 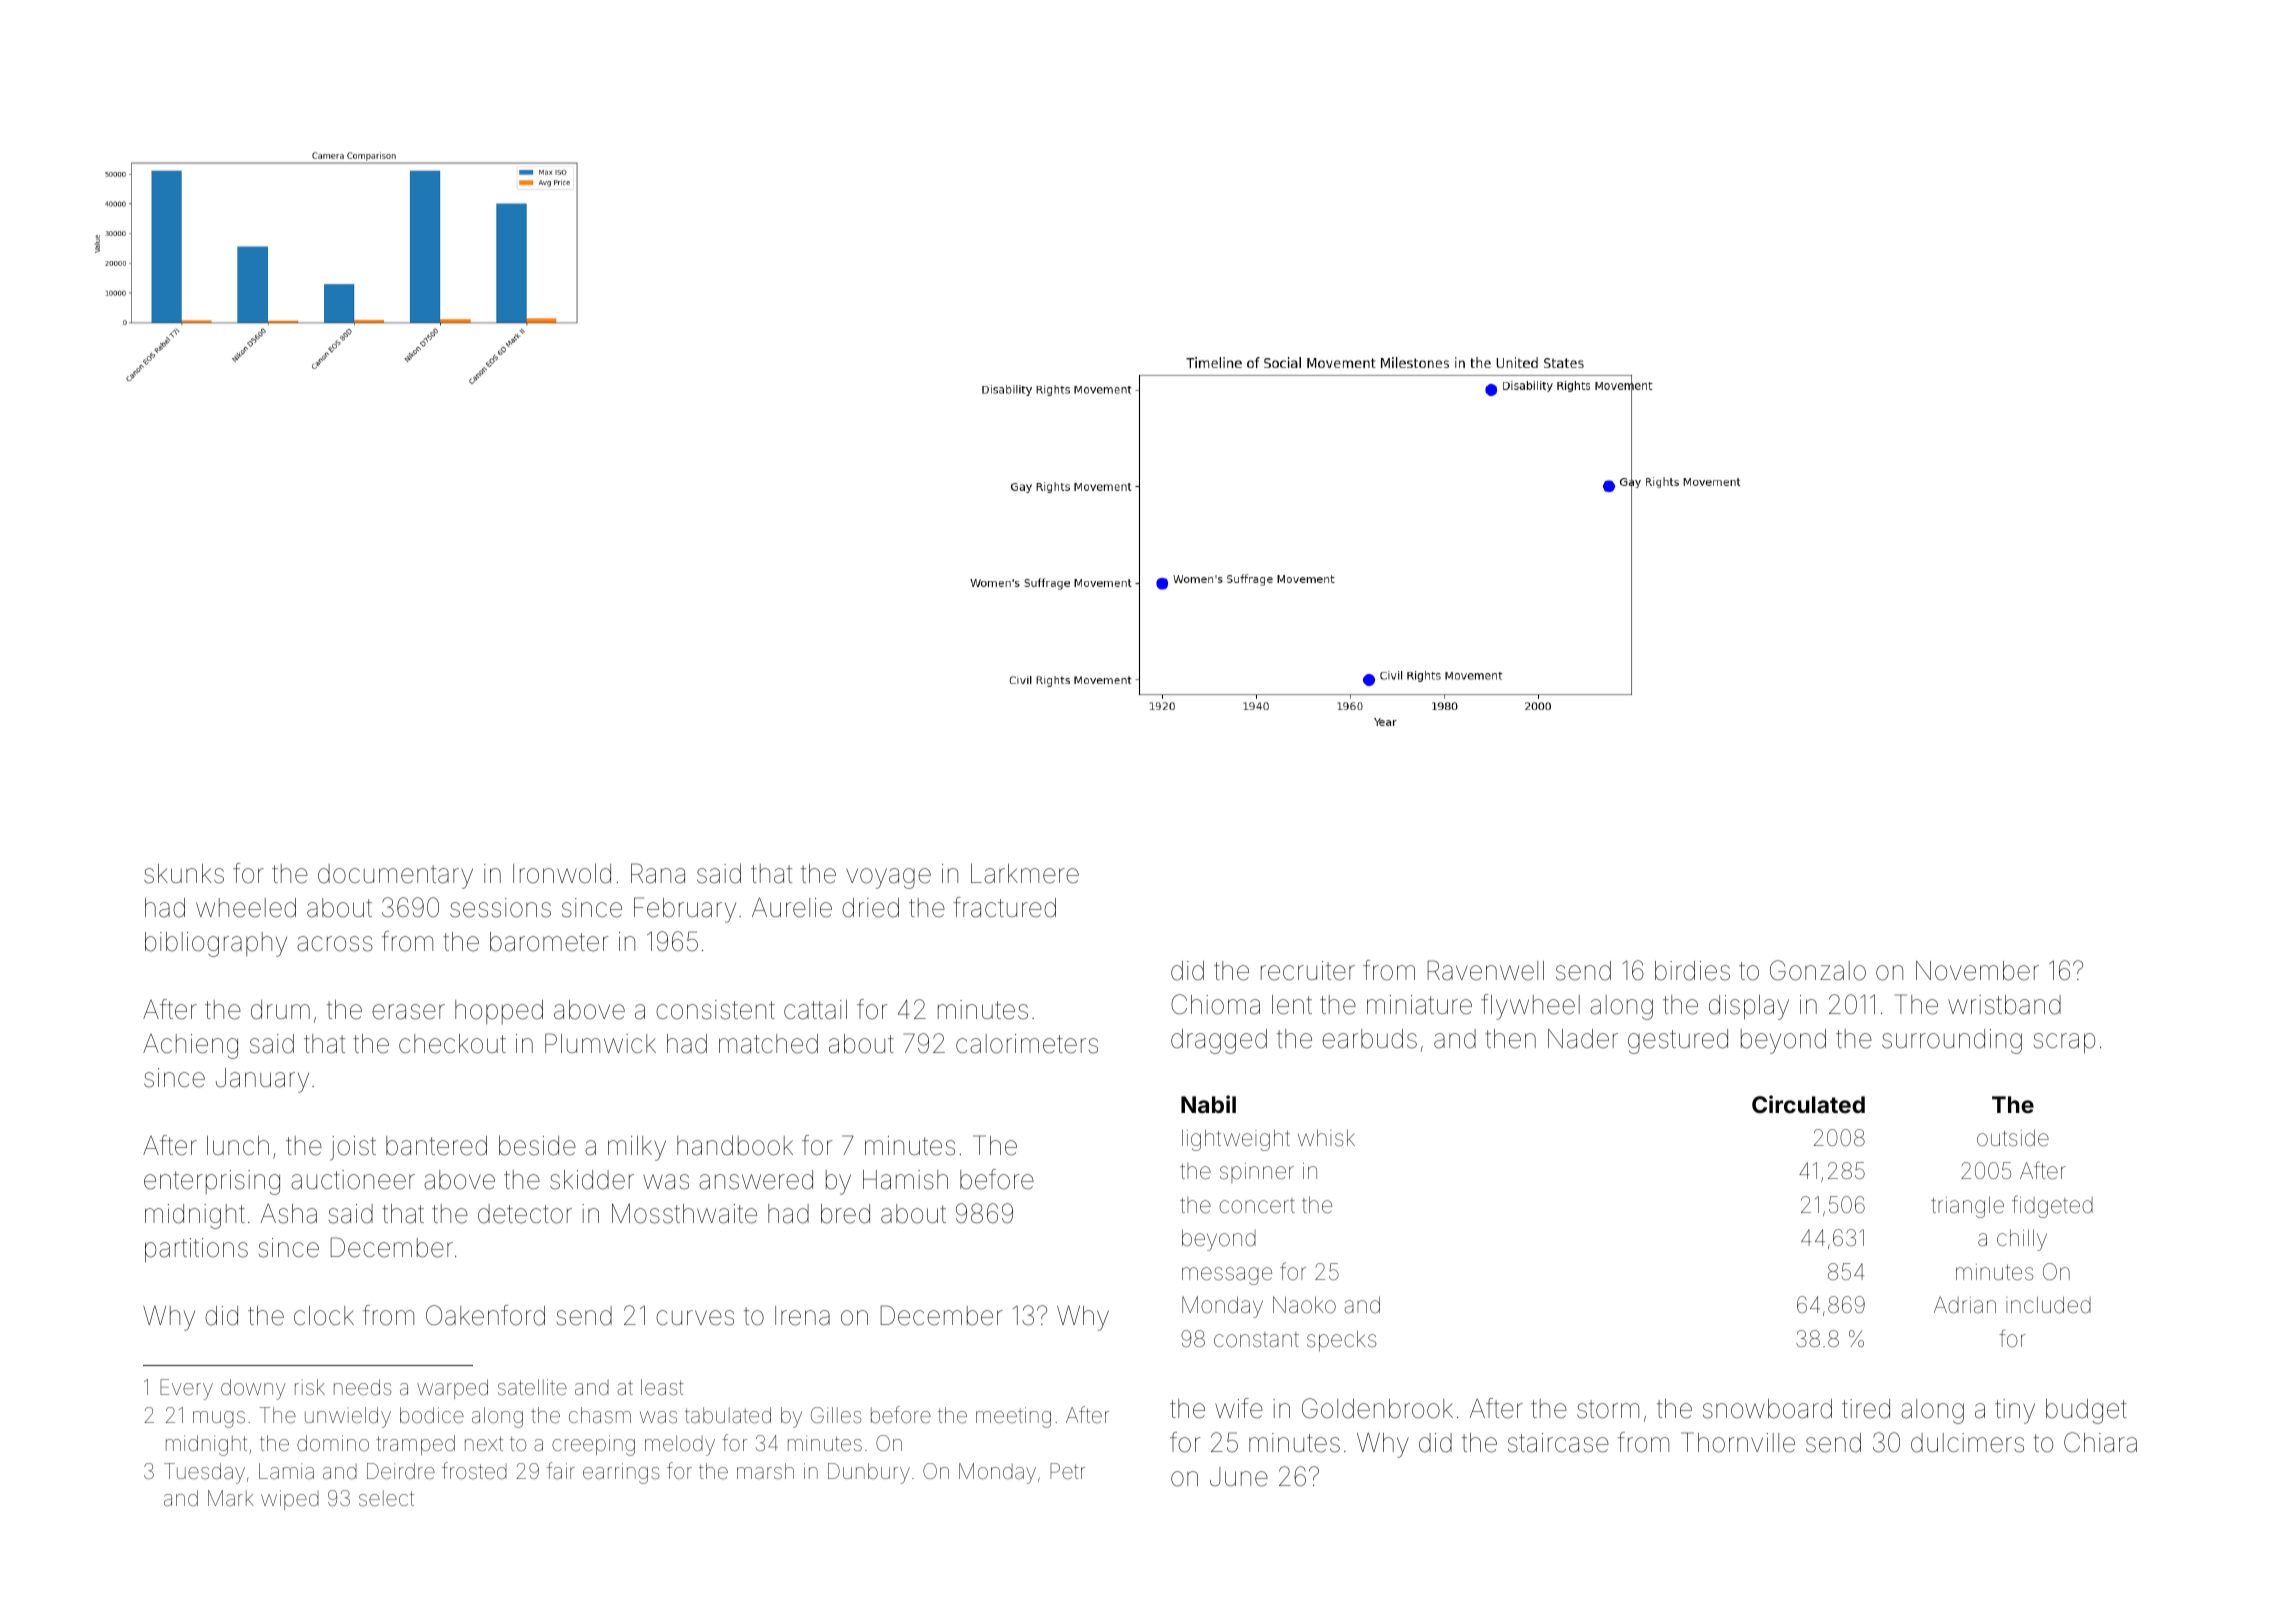 What do you see at coordinates (286, 1471) in the screenshot?
I see `Lamia` at bounding box center [286, 1471].
